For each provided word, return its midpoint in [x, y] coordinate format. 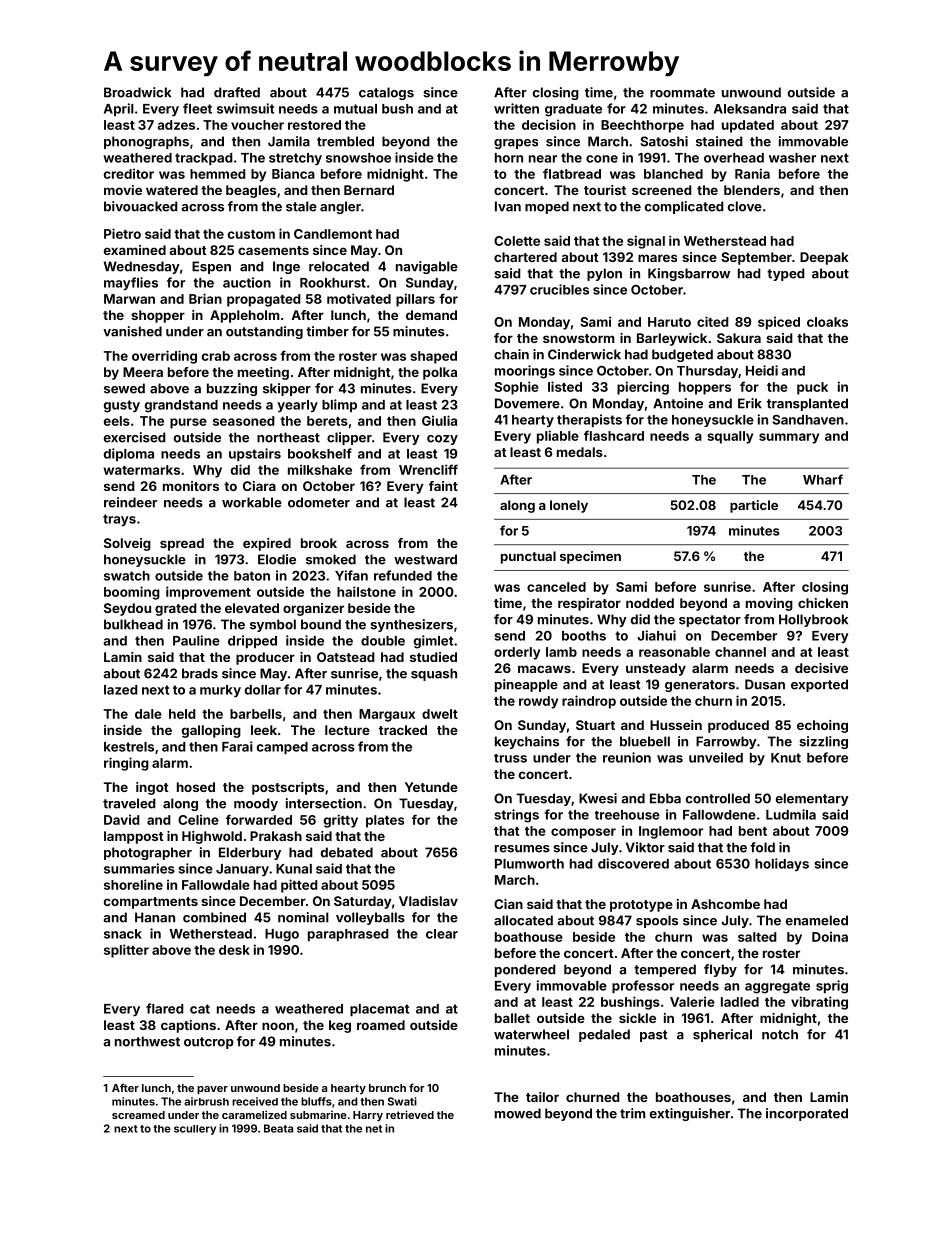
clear [442, 934]
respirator [589, 604]
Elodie [277, 559]
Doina [830, 936]
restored [314, 125]
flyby [720, 970]
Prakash [276, 836]
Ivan [508, 206]
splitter [126, 951]
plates [385, 821]
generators [700, 686]
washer [792, 158]
